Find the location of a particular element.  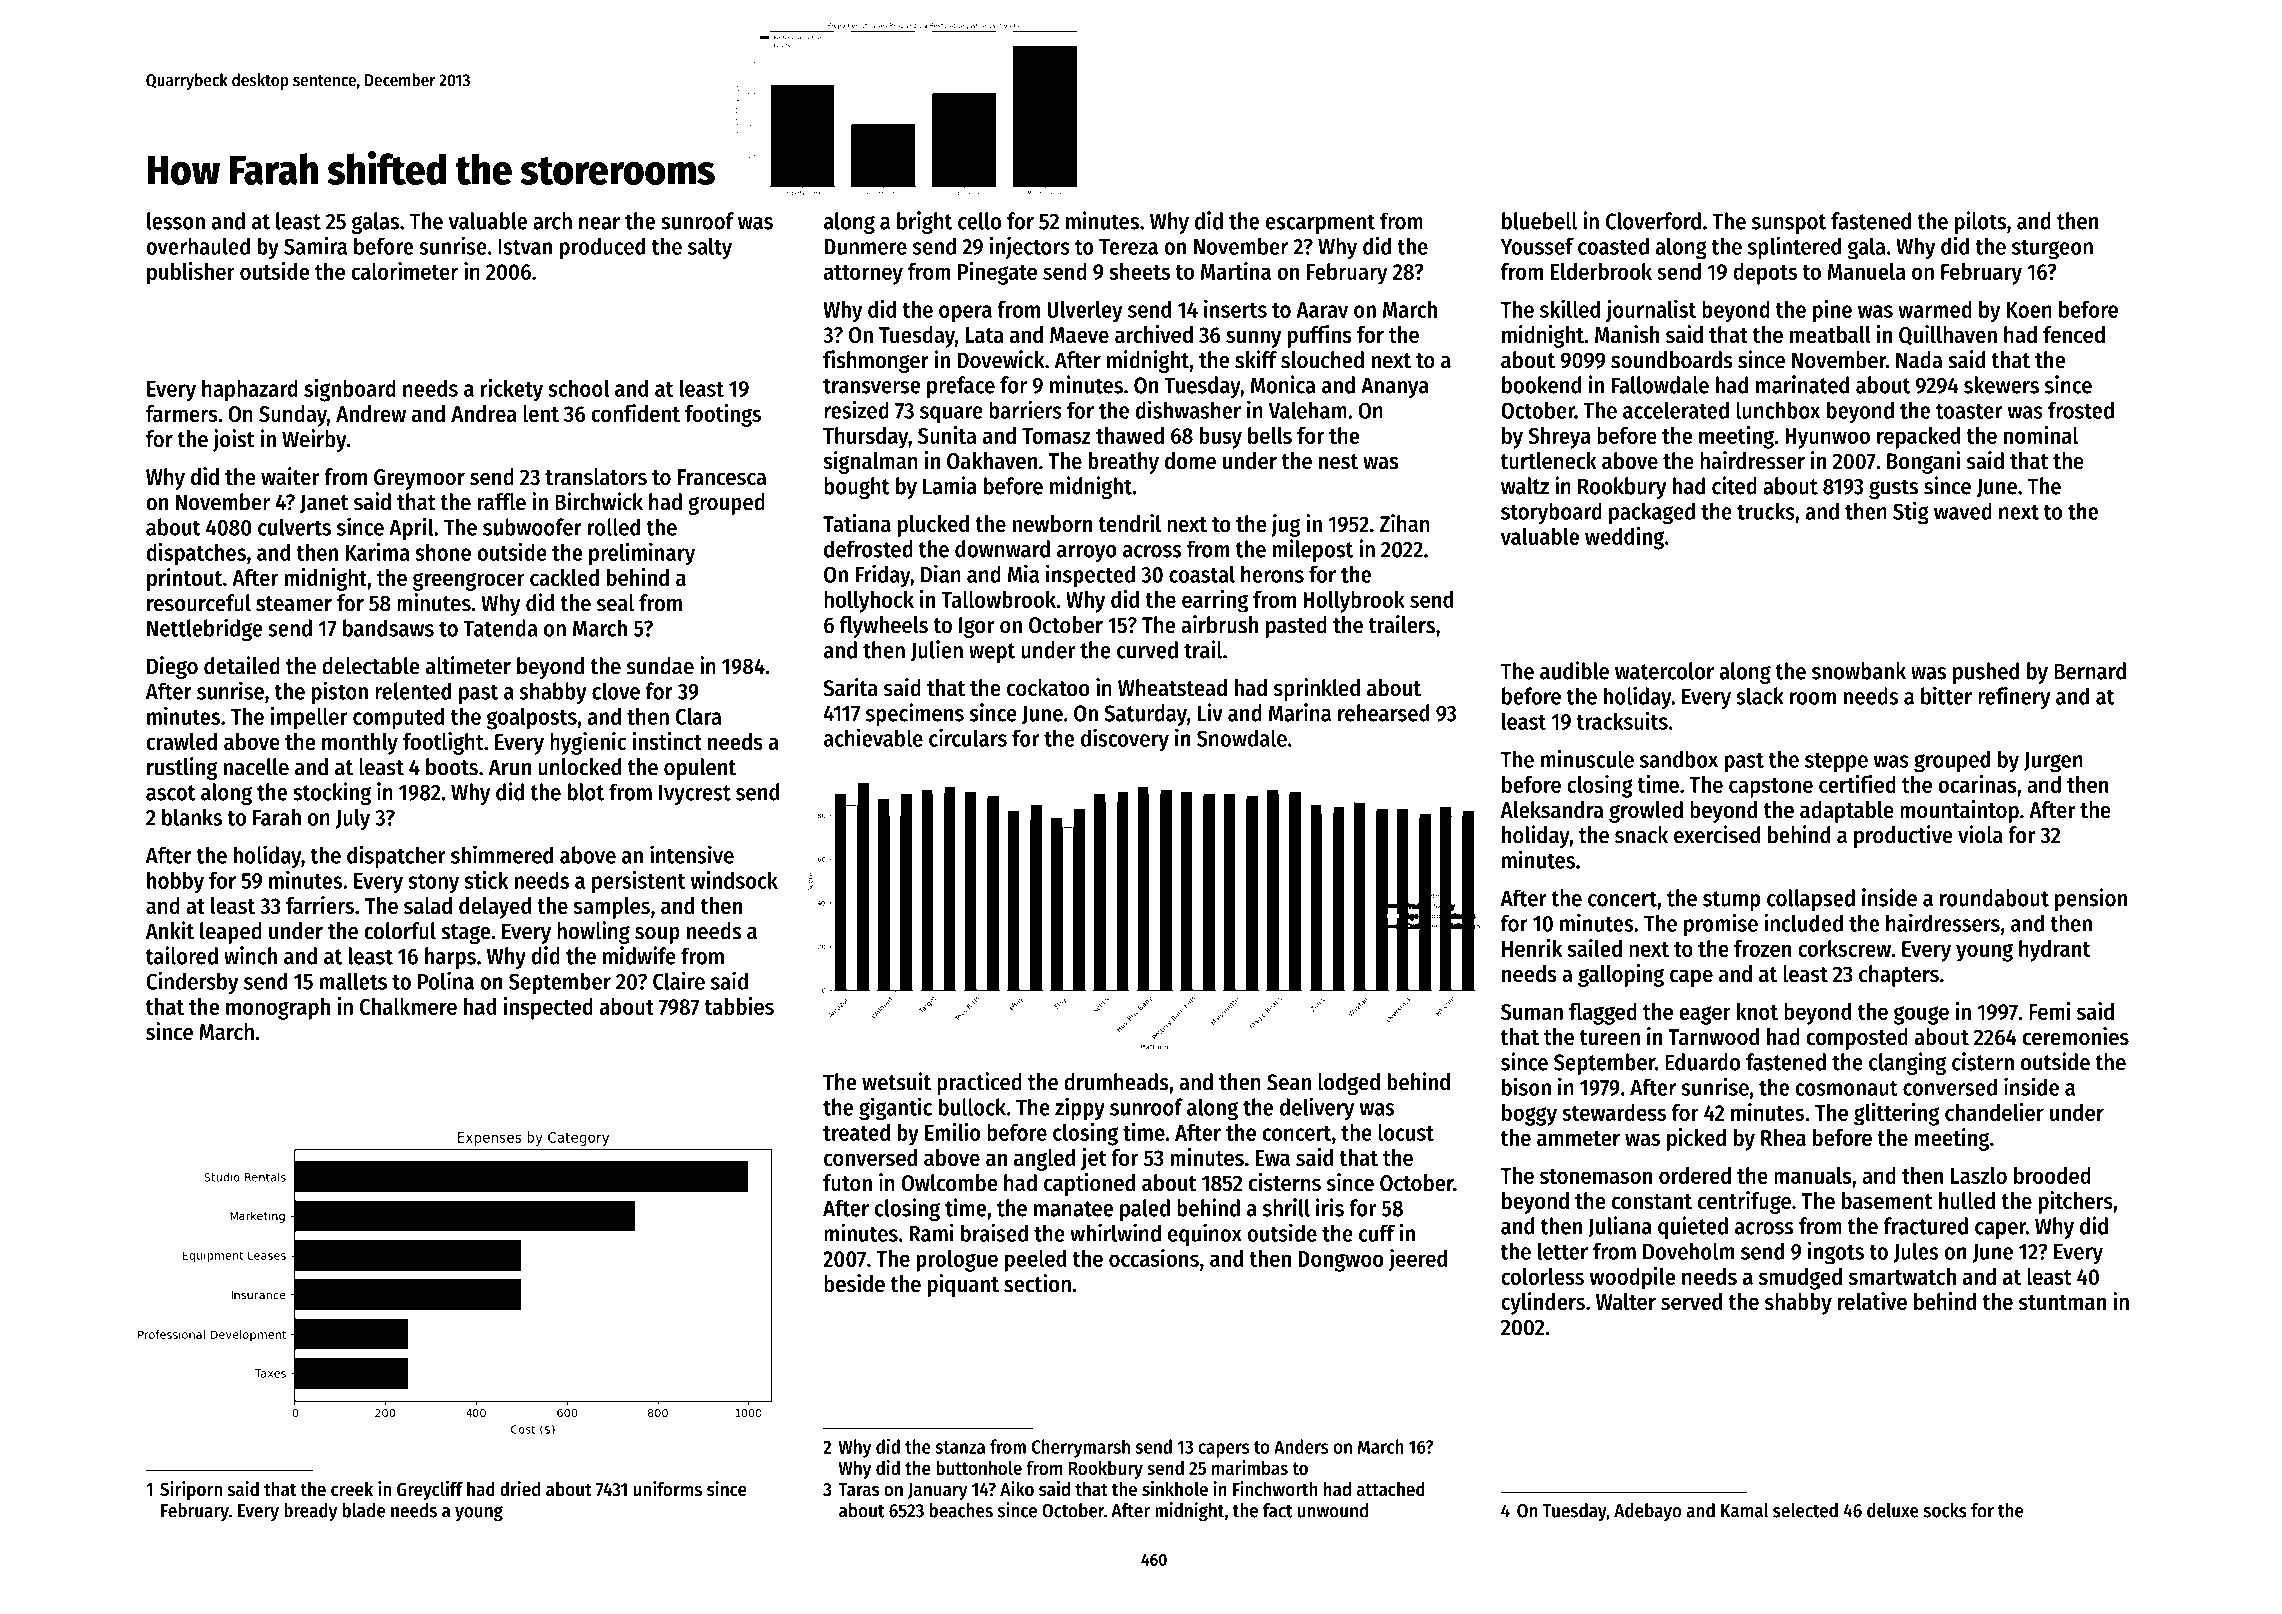

deluxe is located at coordinates (1893, 1510).
